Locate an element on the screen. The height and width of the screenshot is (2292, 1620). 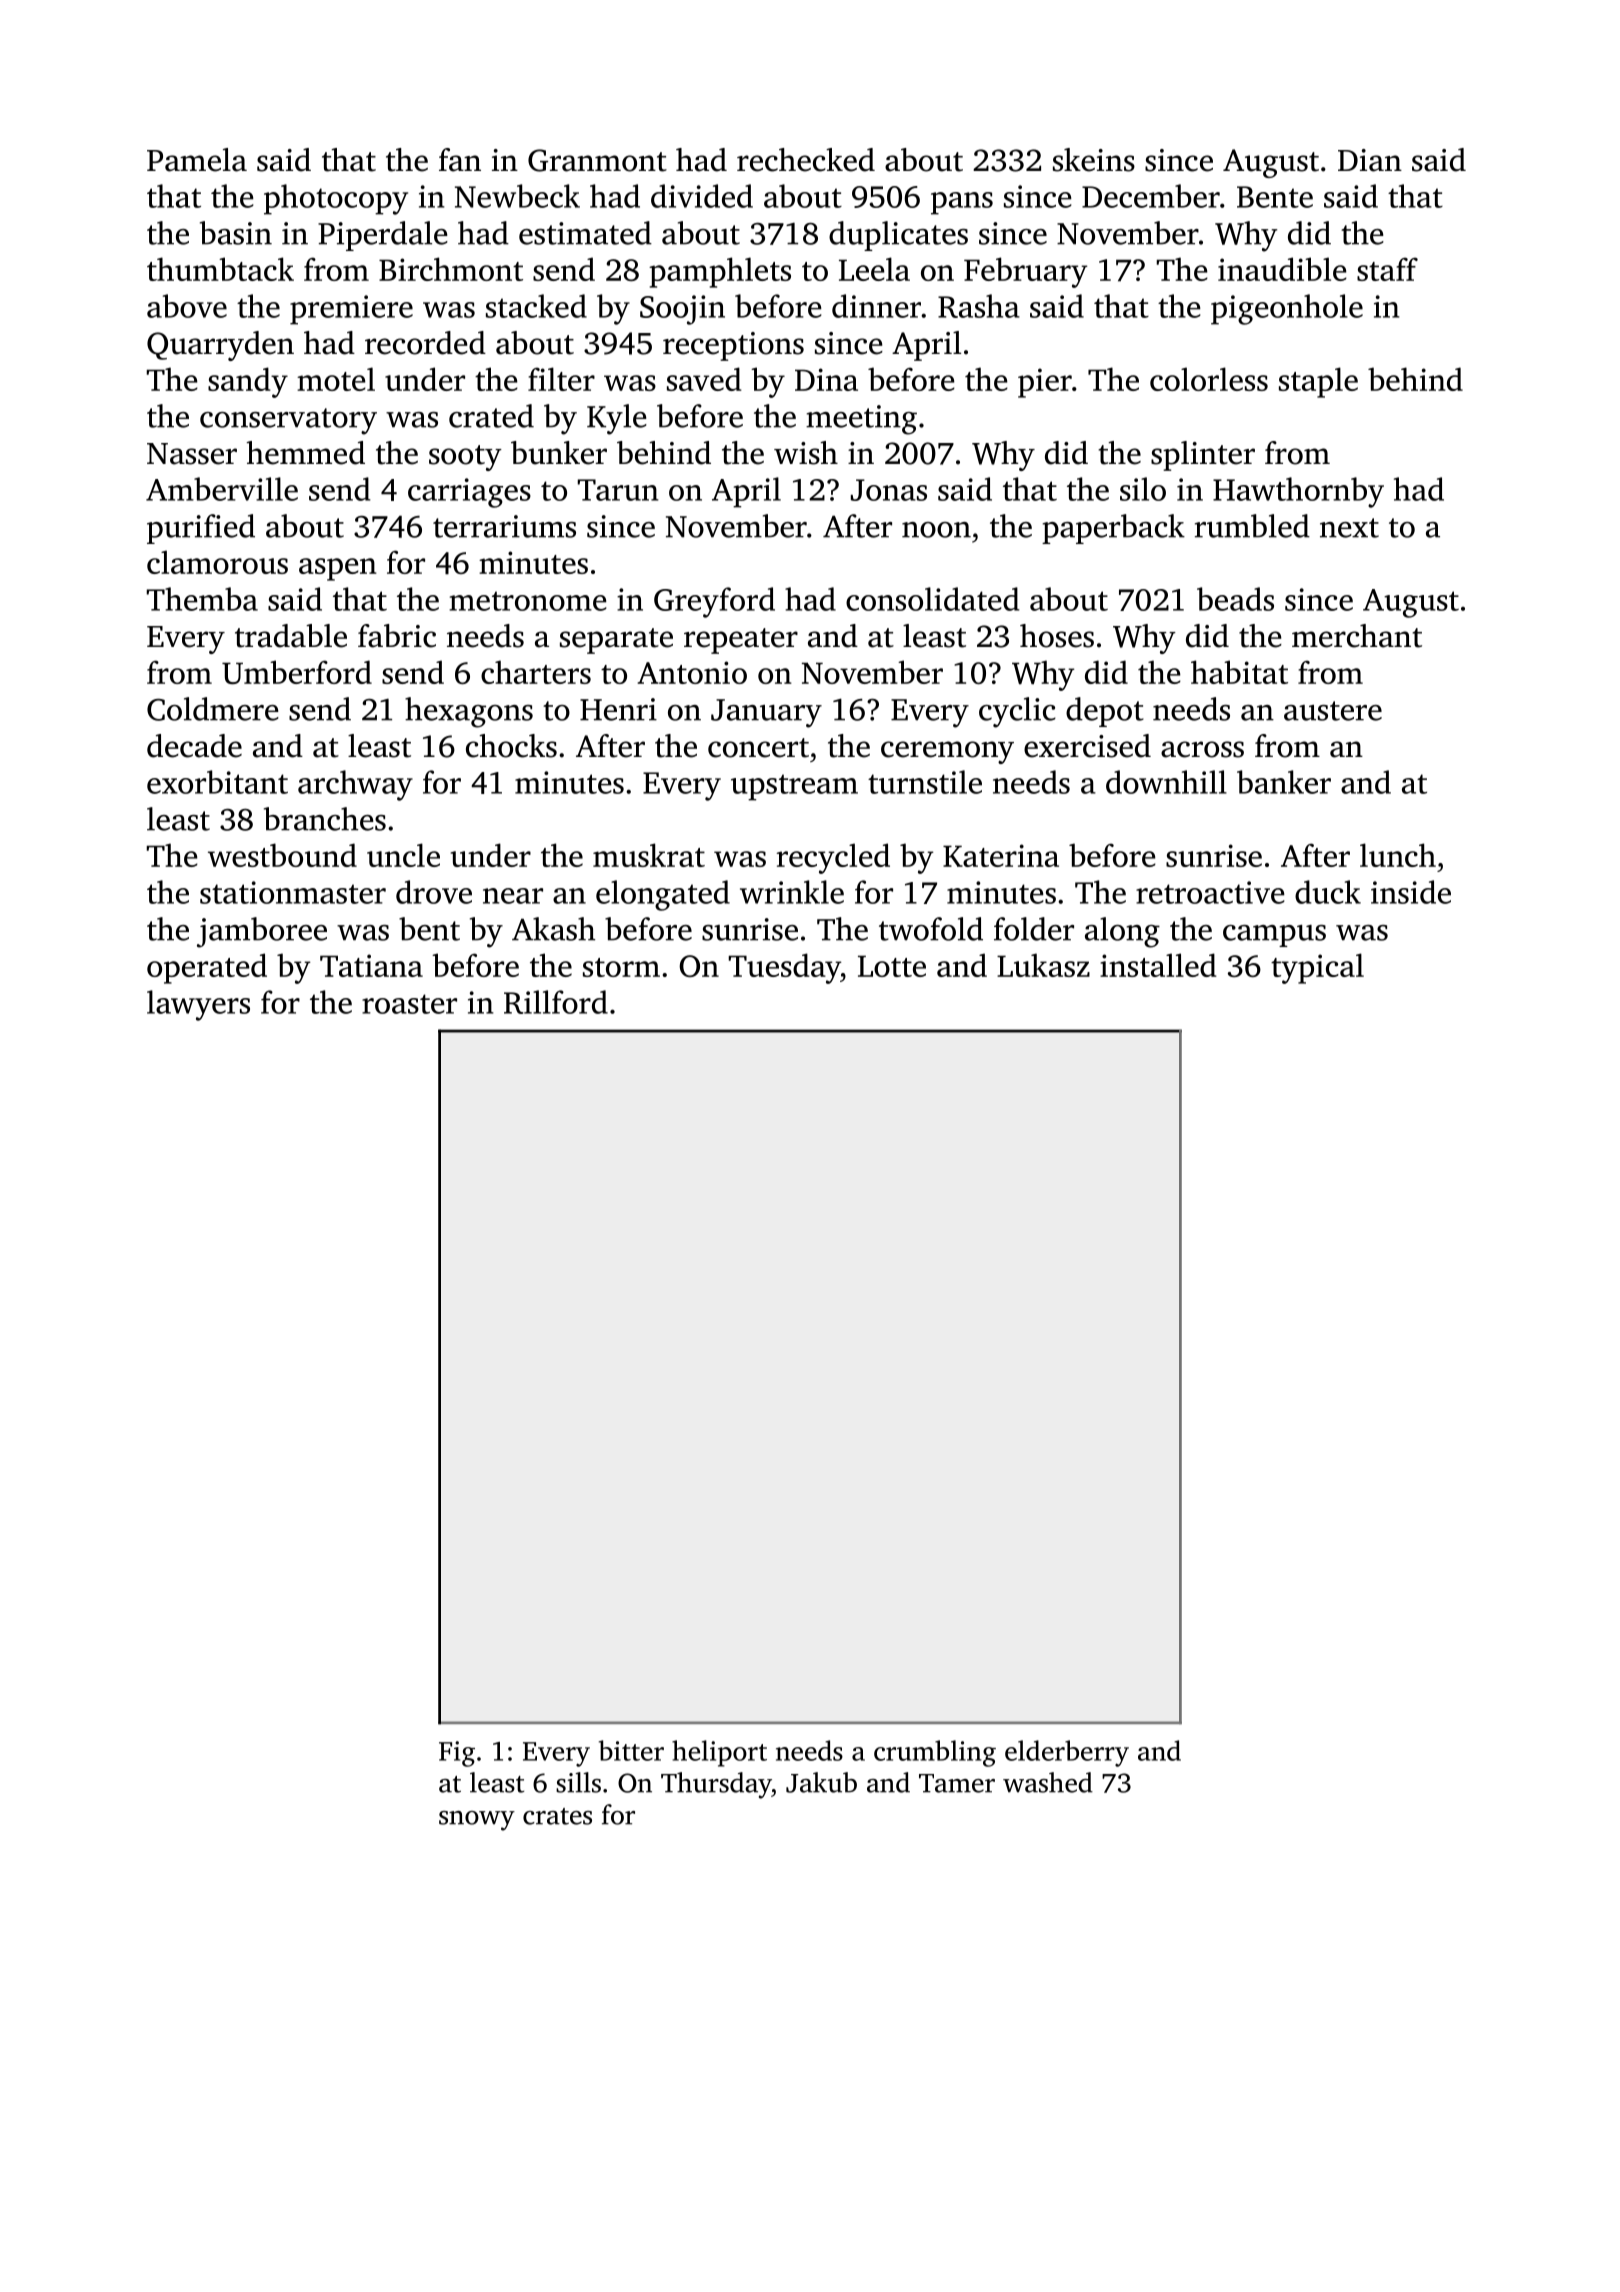
snowy is located at coordinates (477, 1821).
